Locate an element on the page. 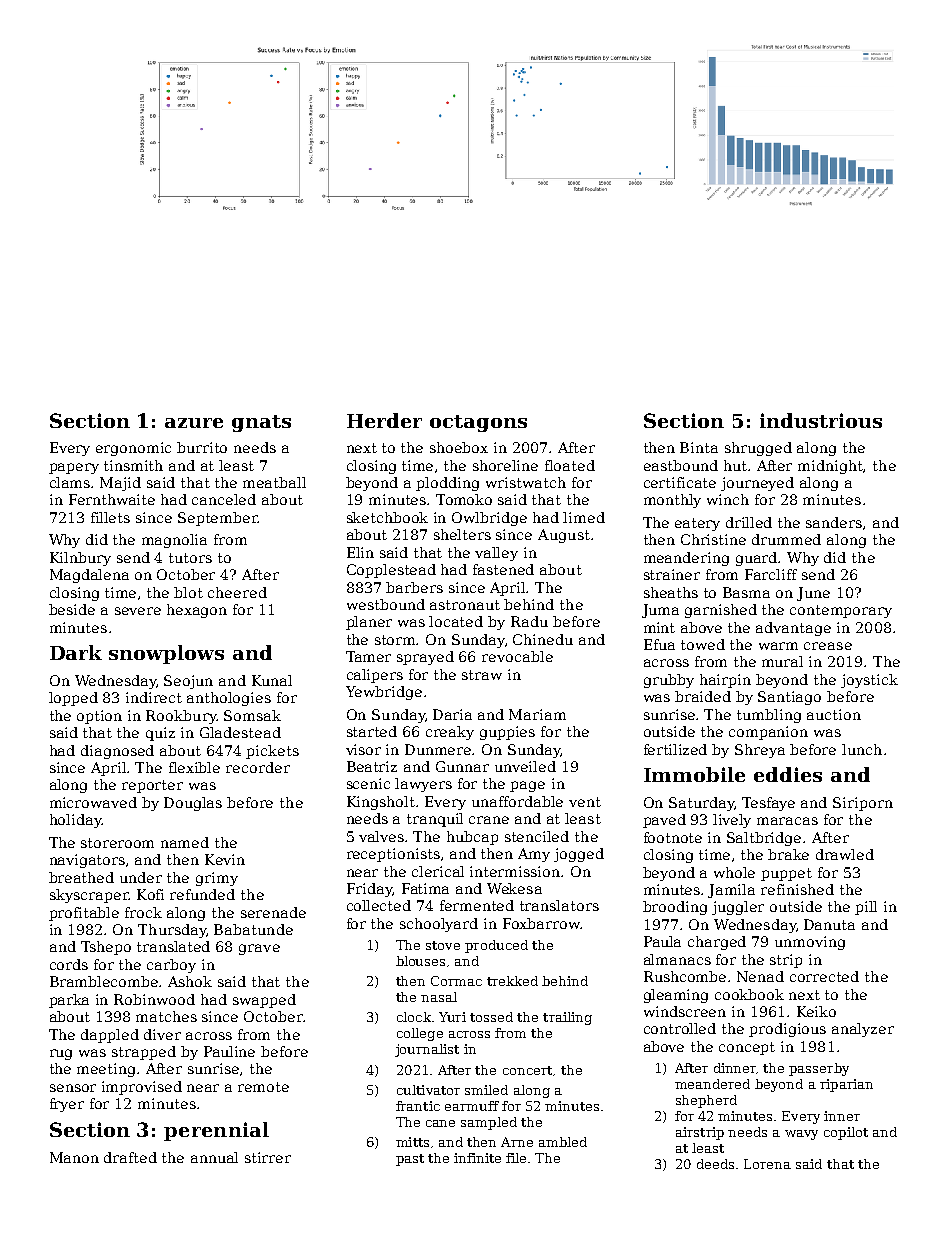 This document has width=952, height=1233. frock is located at coordinates (143, 912).
